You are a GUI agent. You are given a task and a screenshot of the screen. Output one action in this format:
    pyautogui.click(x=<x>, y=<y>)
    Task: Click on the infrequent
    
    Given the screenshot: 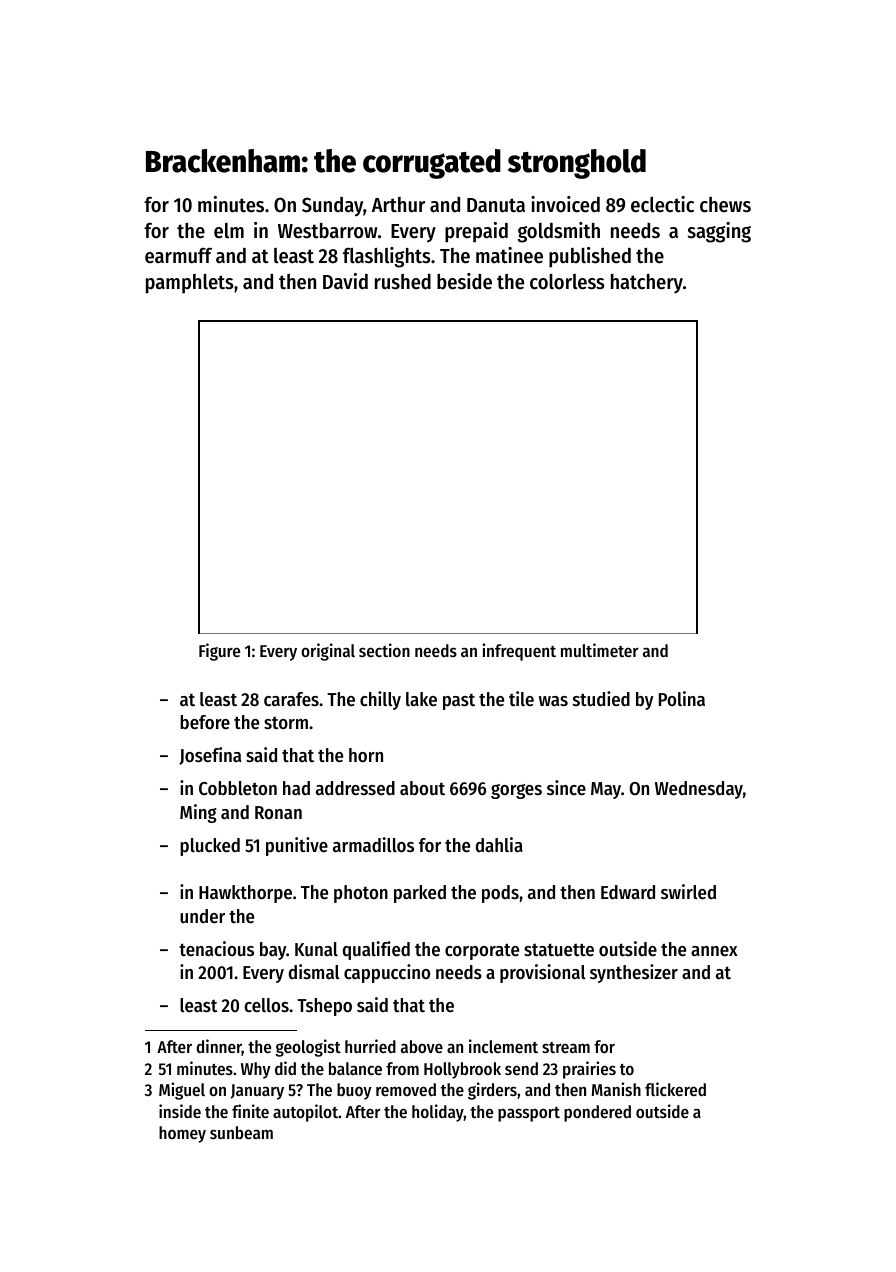 What is the action you would take?
    pyautogui.click(x=519, y=652)
